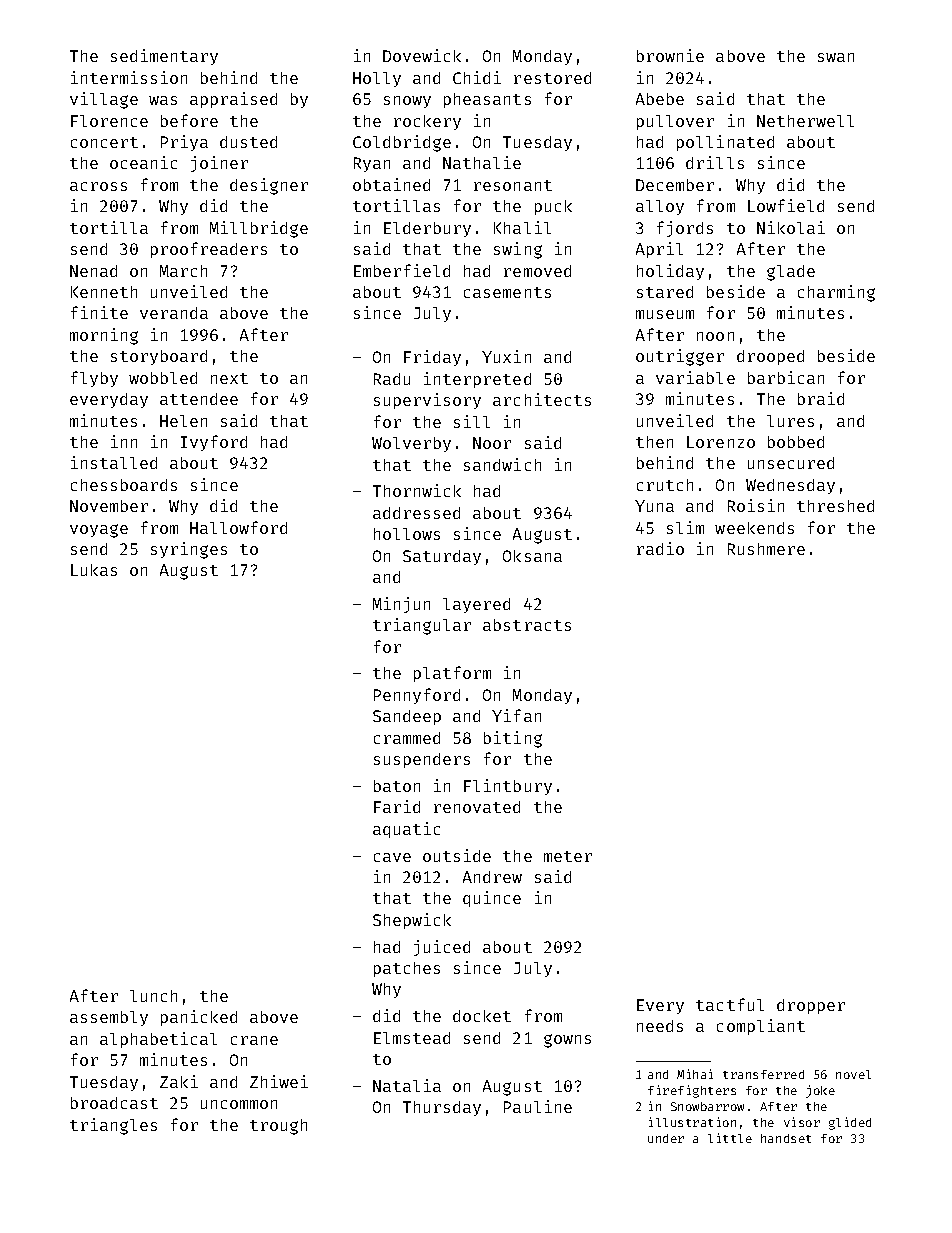 The width and height of the document is (952, 1233). What do you see at coordinates (407, 534) in the document?
I see `hollows` at bounding box center [407, 534].
